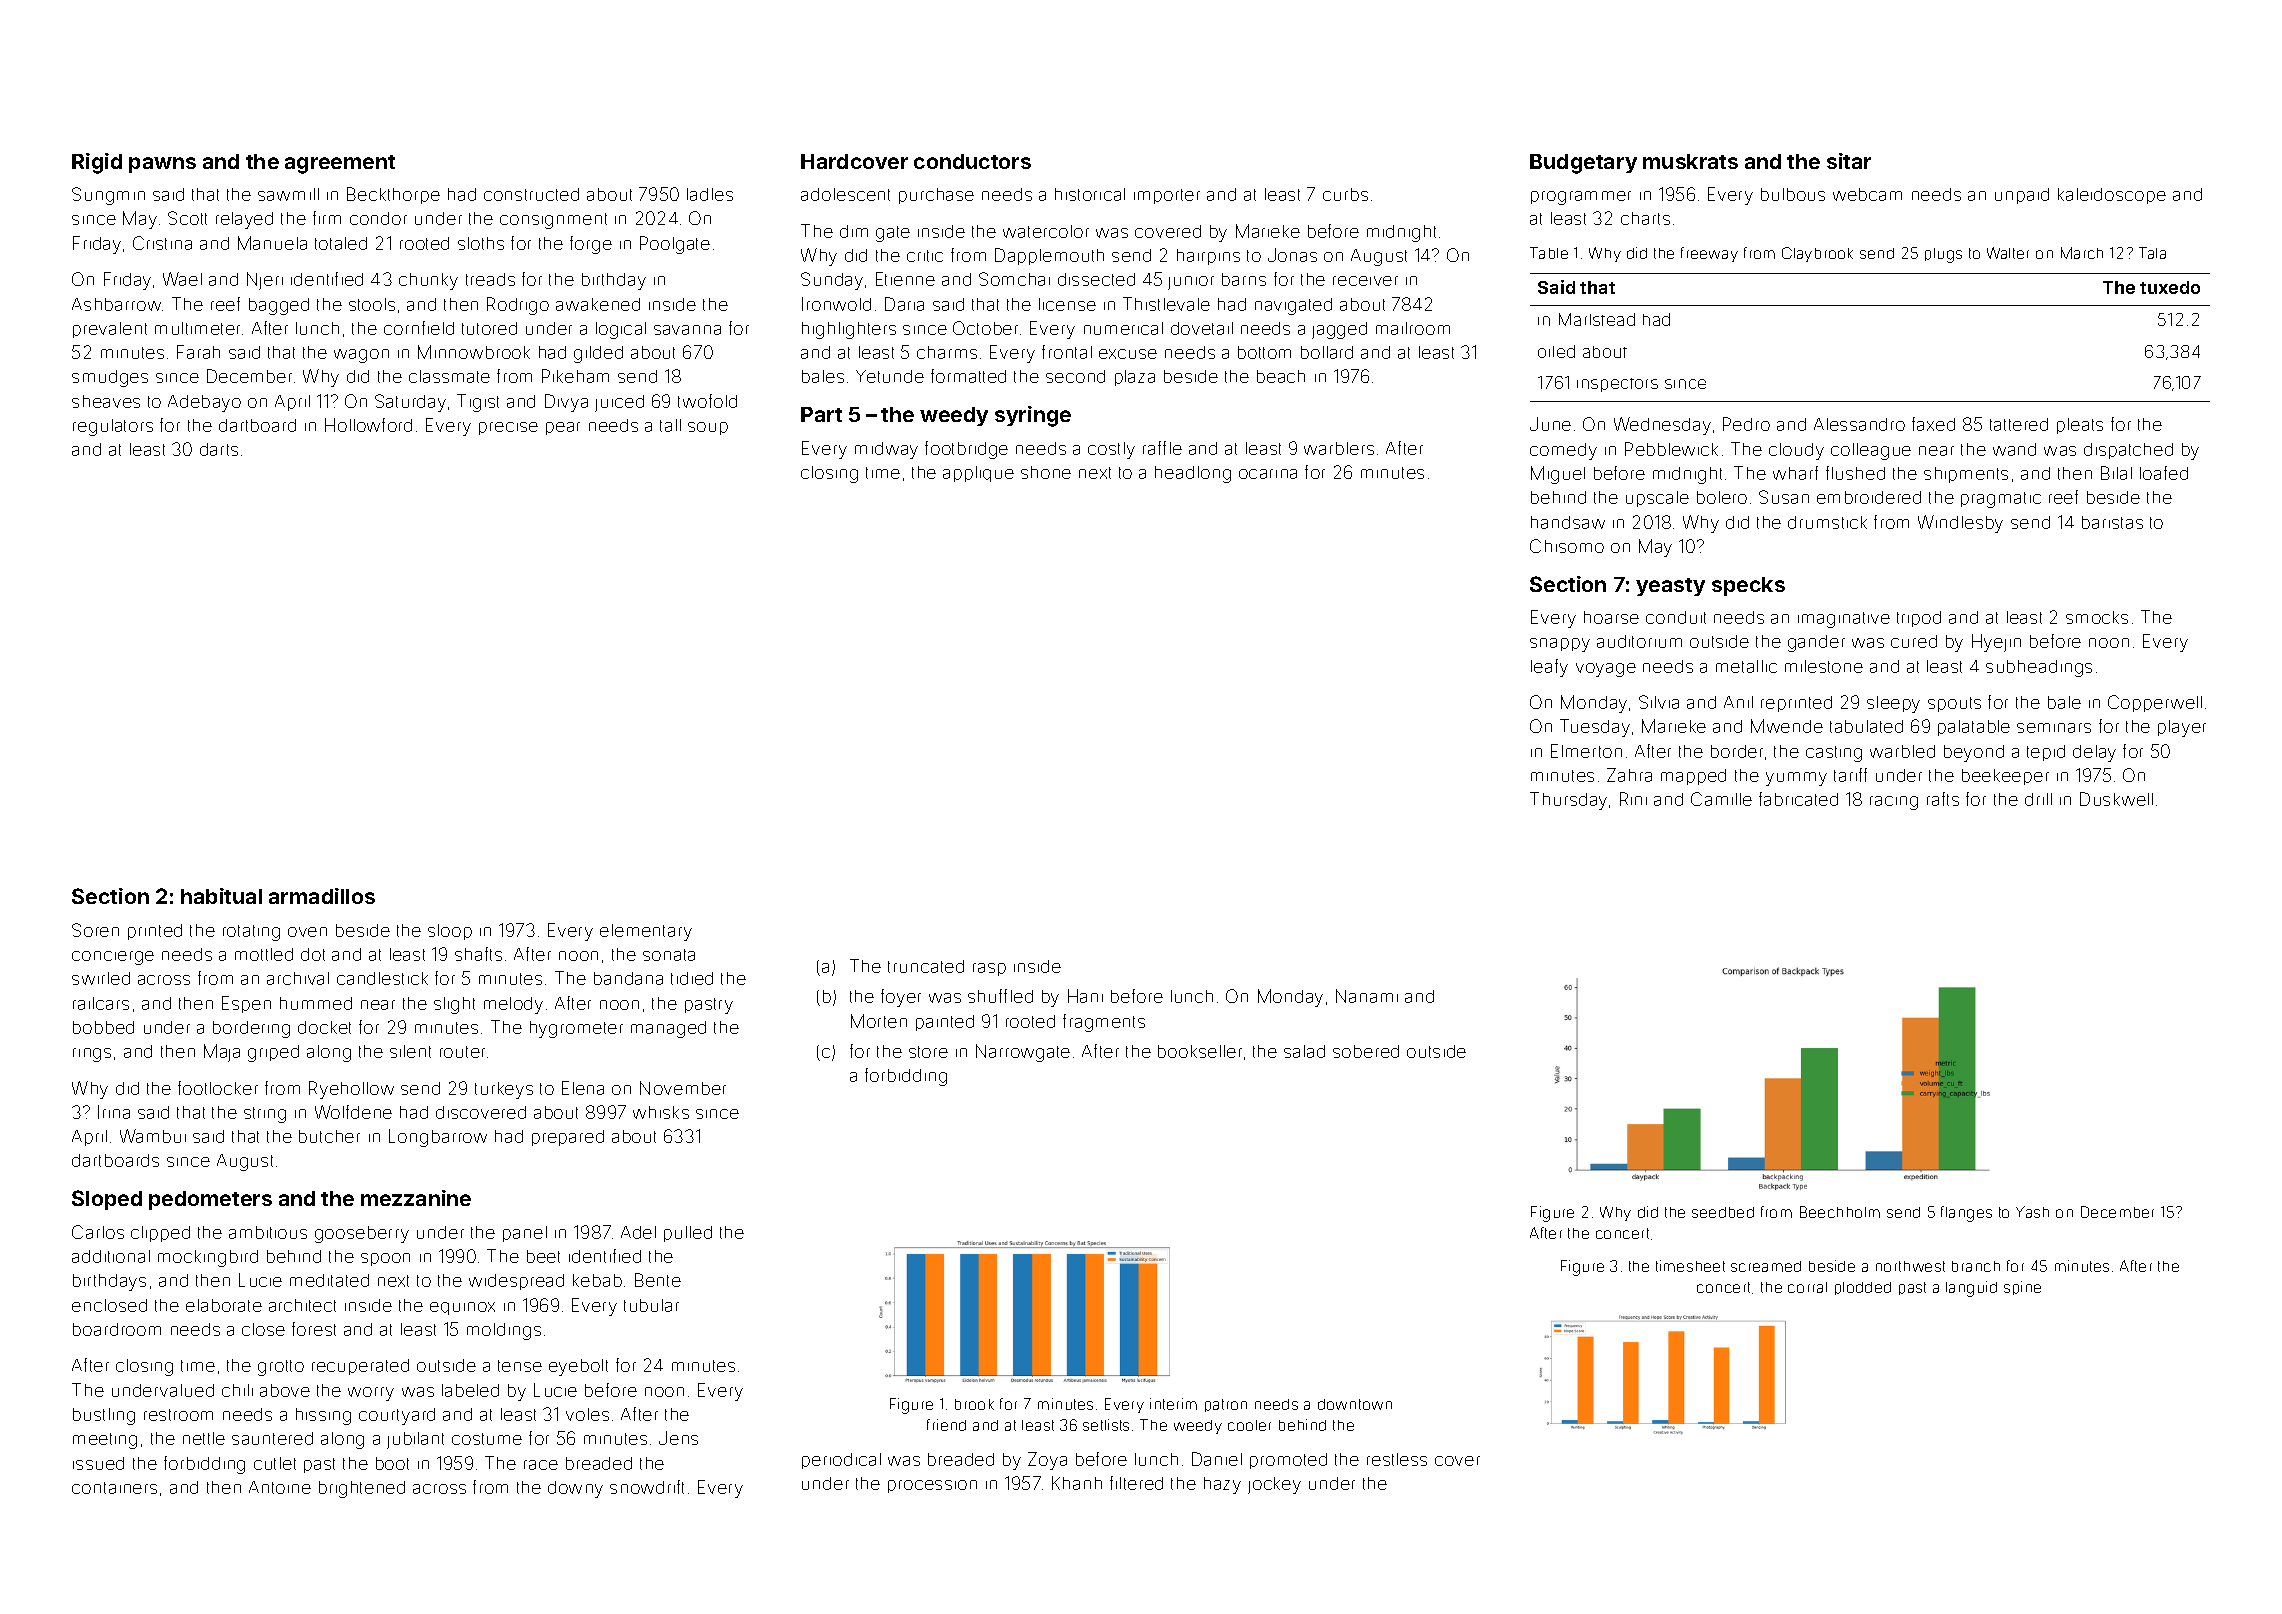 The width and height of the image is (2282, 1614). I want to click on leafy, so click(1549, 668).
